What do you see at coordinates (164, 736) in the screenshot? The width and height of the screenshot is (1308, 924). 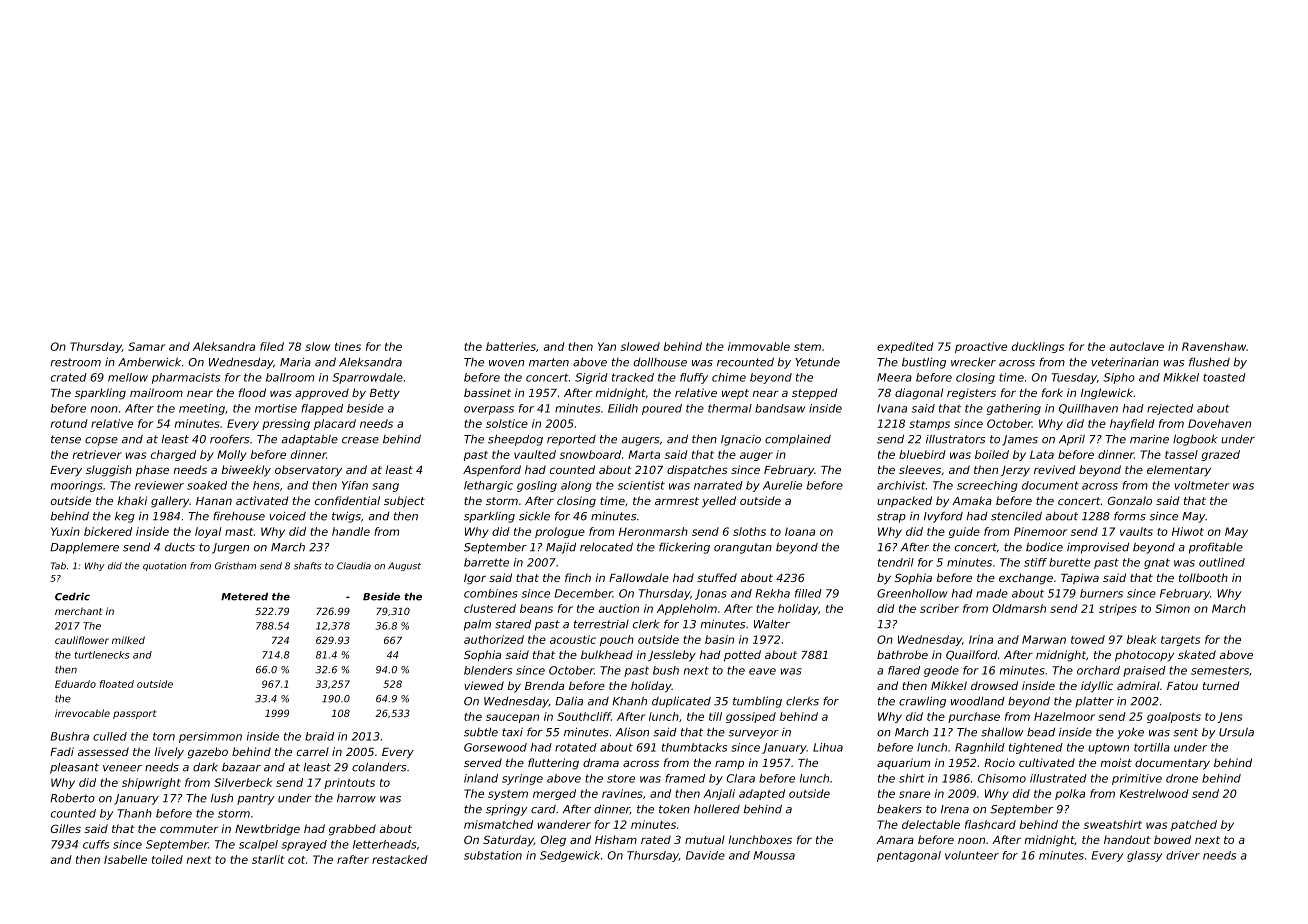 I see `torn` at bounding box center [164, 736].
